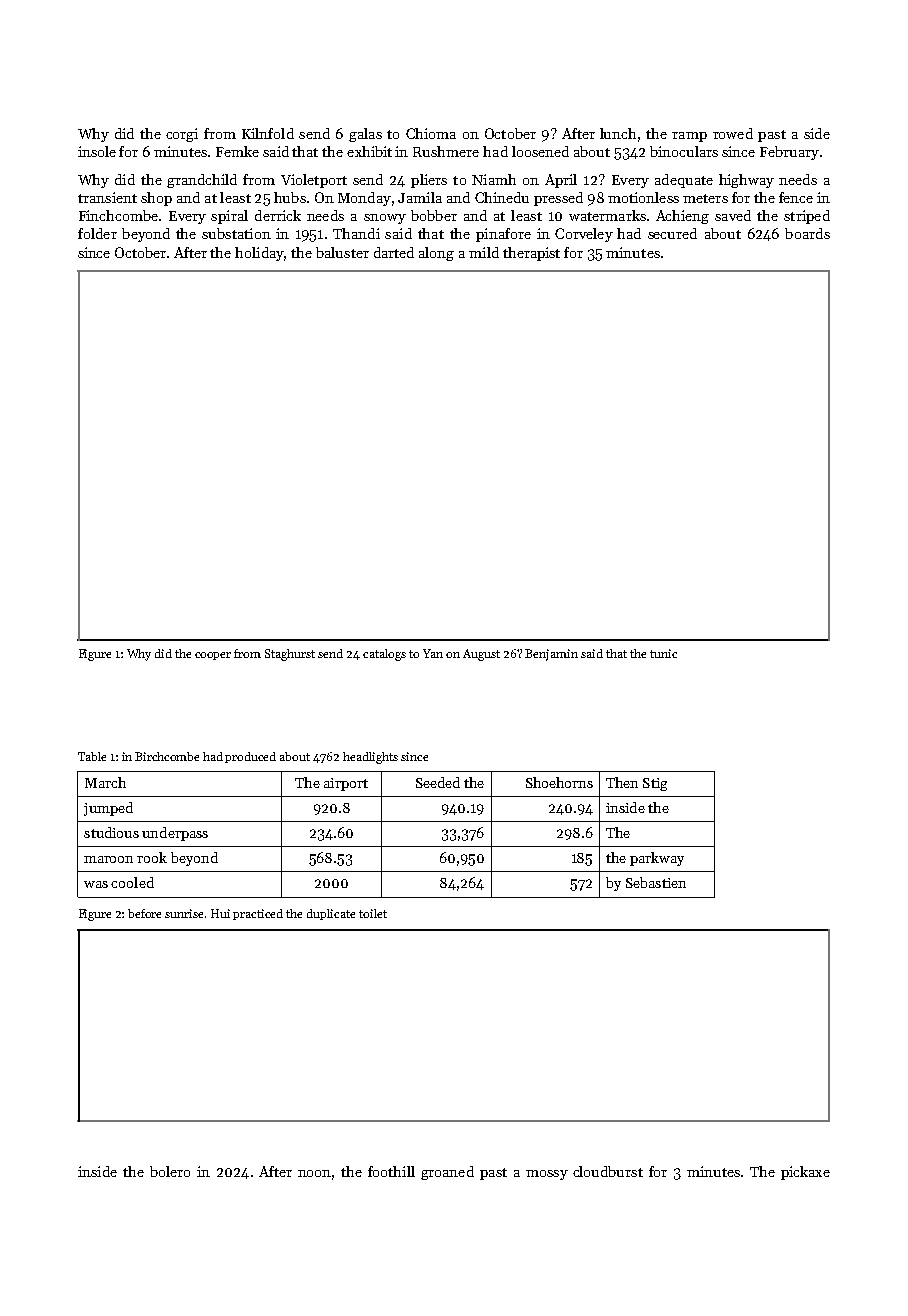 This screenshot has height=1316, width=908. Describe the element at coordinates (268, 133) in the screenshot. I see `Kilnfold` at that location.
